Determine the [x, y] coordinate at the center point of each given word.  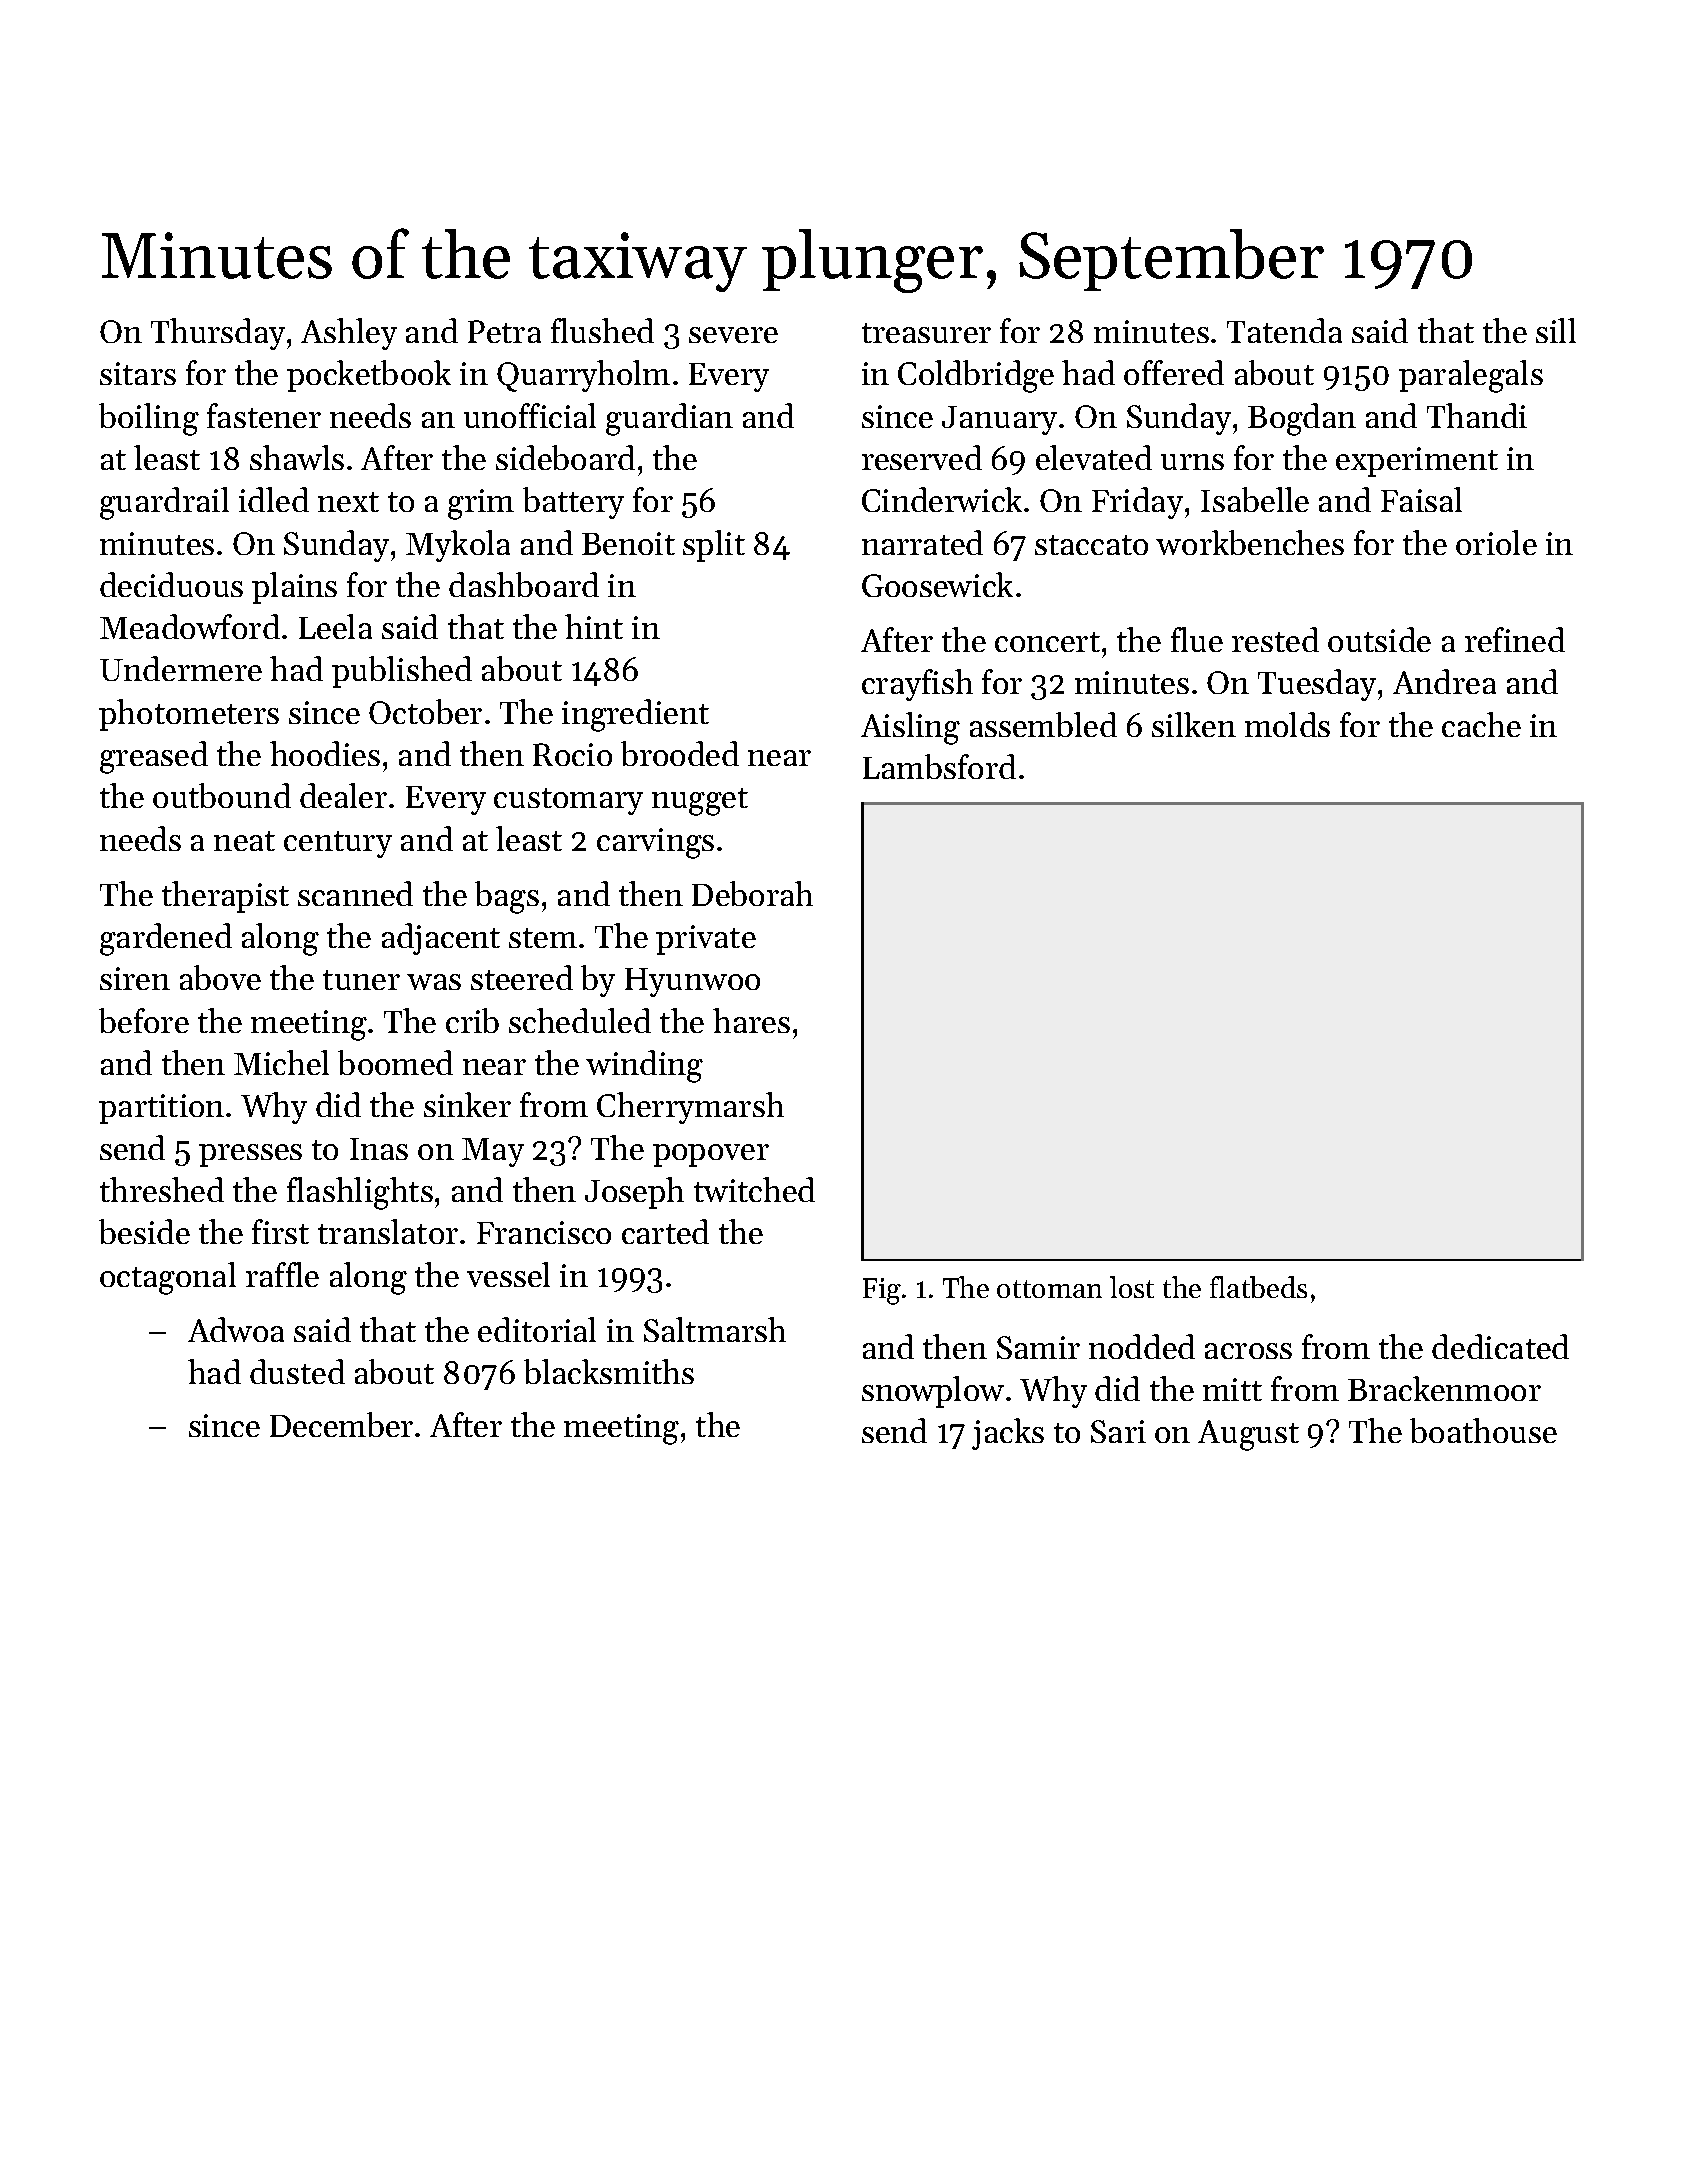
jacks [1008, 1434]
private [706, 940]
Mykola [458, 546]
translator [388, 1231]
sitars [138, 373]
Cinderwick [942, 499]
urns [1192, 462]
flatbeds [1258, 1287]
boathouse [1483, 1430]
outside [1379, 639]
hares [751, 1020]
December [341, 1424]
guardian [669, 419]
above [220, 977]
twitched [754, 1189]
